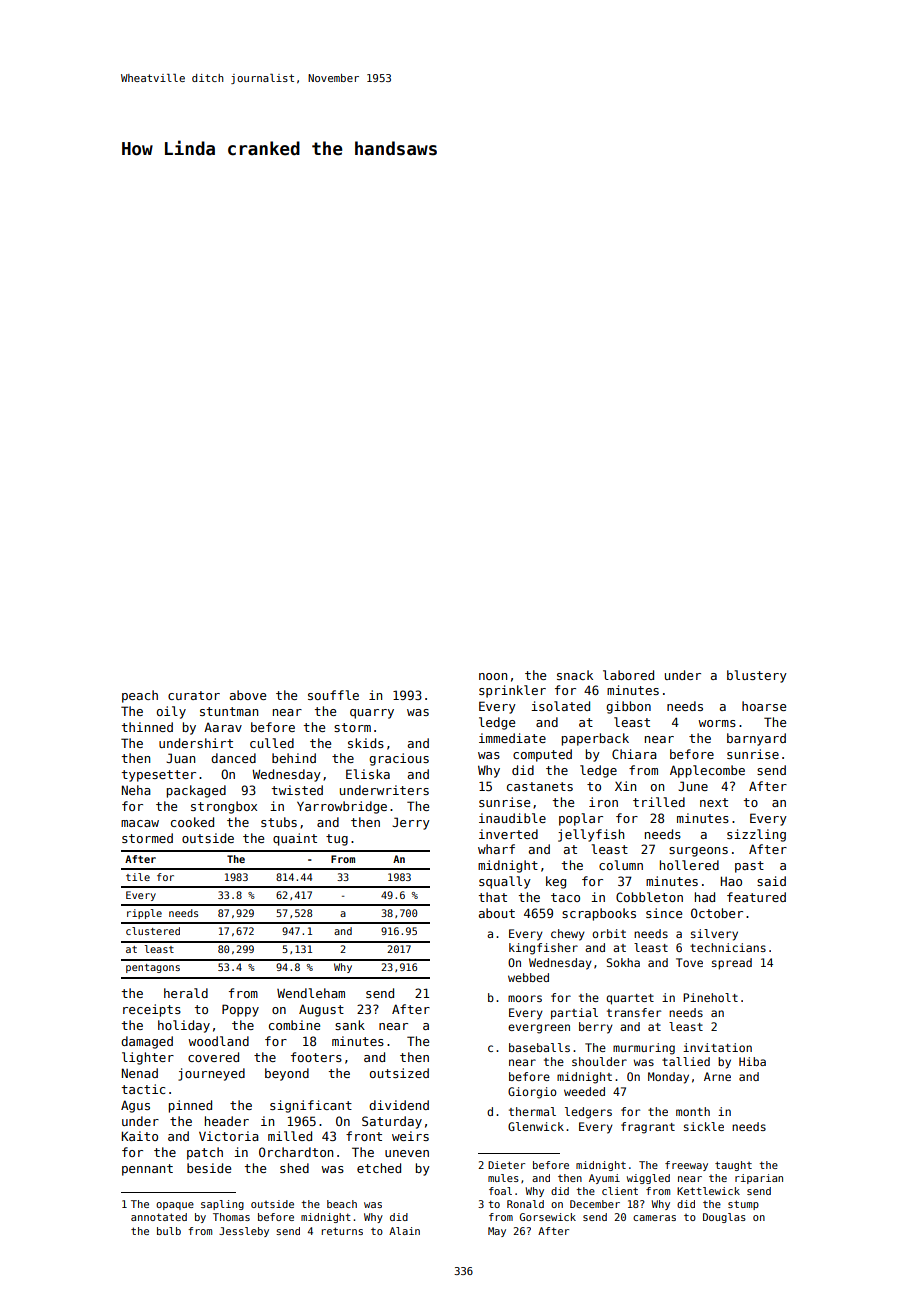  What do you see at coordinates (543, 949) in the screenshot?
I see `kingfisher` at bounding box center [543, 949].
